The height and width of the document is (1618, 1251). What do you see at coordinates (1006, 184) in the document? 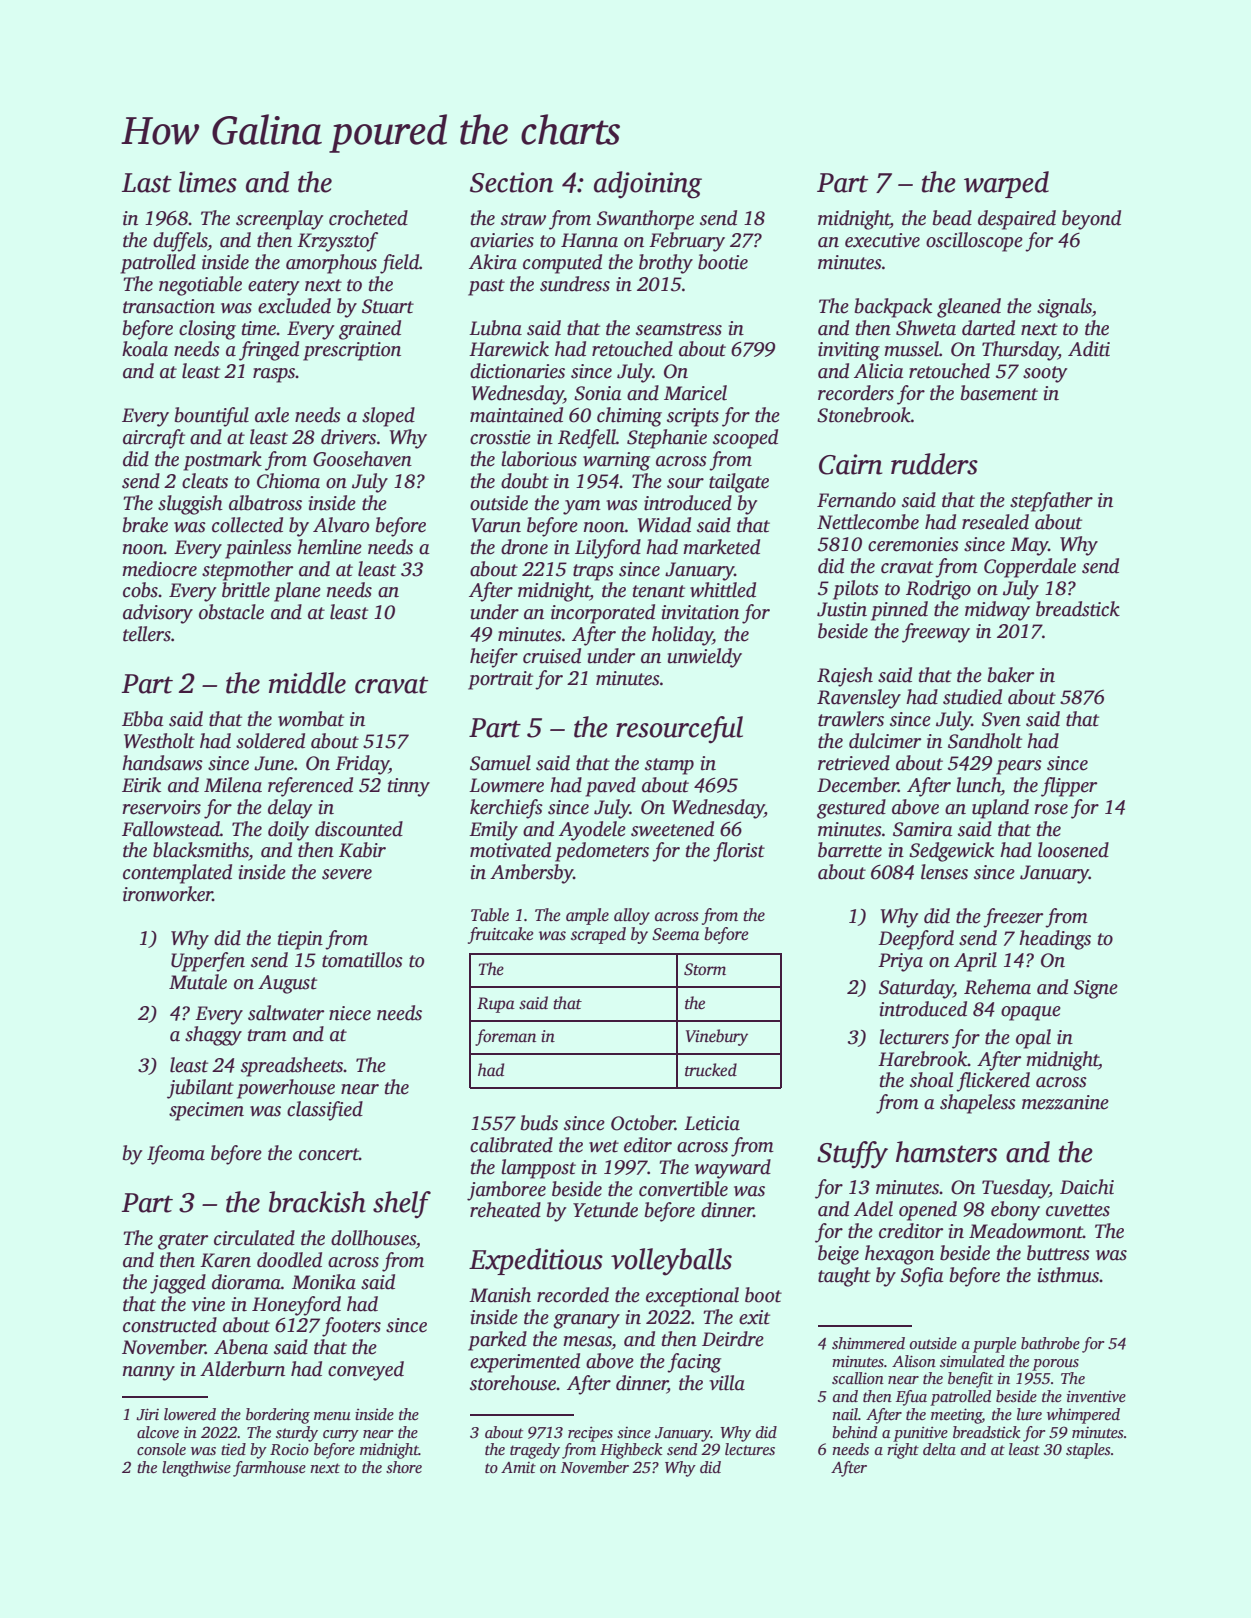
I see `warped` at bounding box center [1006, 184].
